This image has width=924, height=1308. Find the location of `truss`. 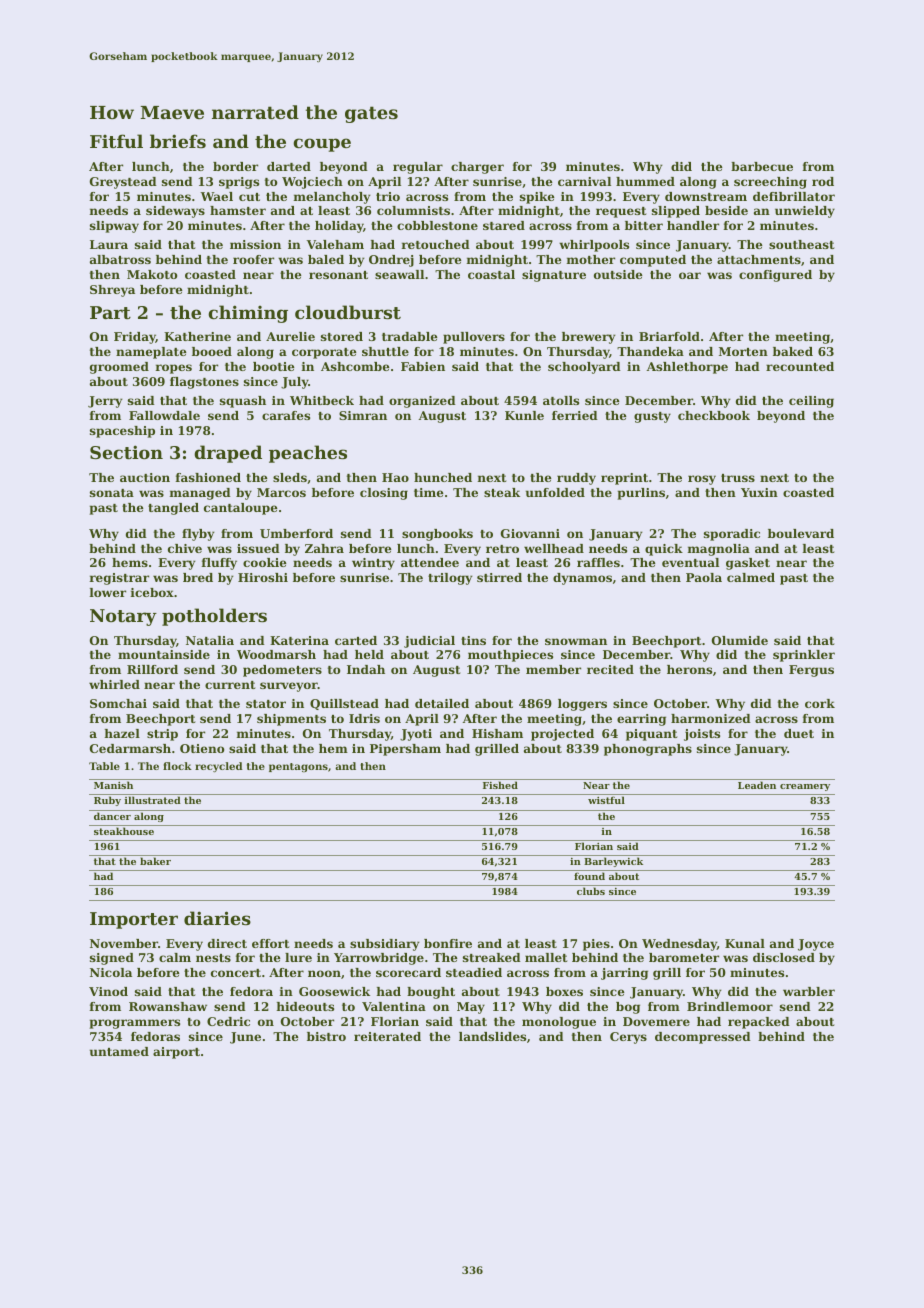

truss is located at coordinates (738, 478).
